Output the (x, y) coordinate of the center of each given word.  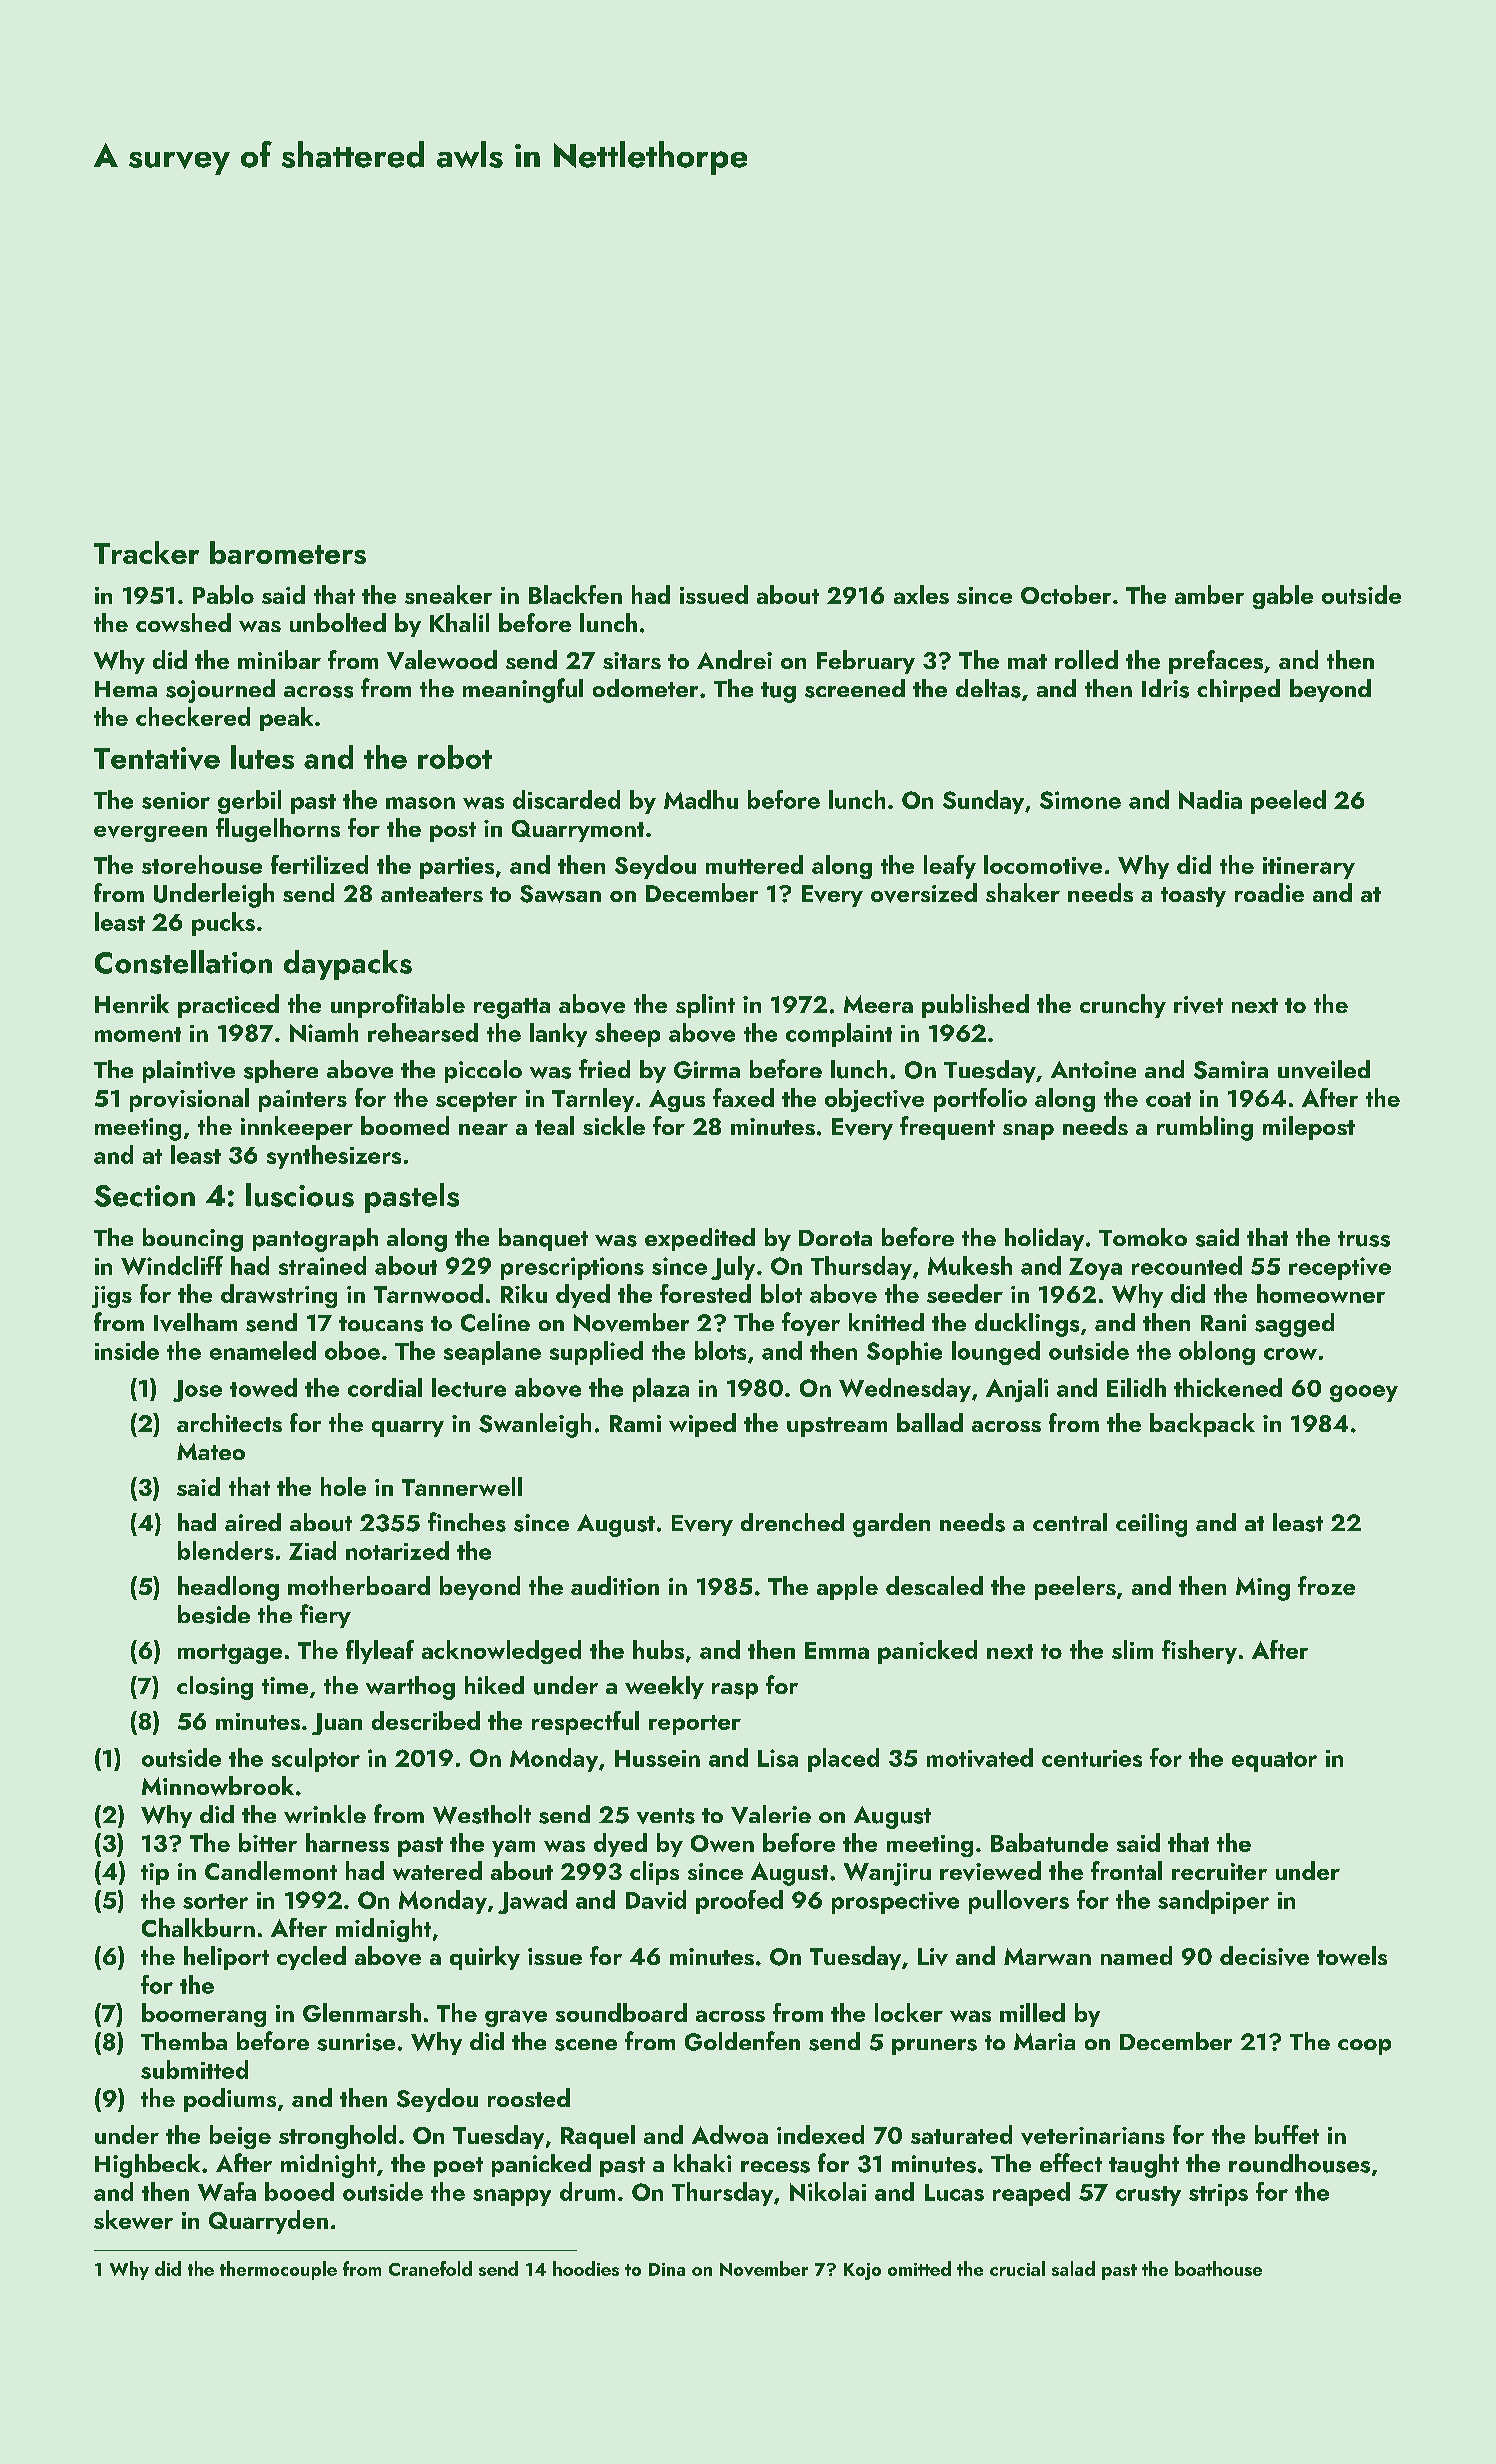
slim (1132, 1649)
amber (1209, 594)
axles (921, 594)
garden (891, 1525)
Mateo (211, 1451)
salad (1073, 2268)
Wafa (227, 2191)
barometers (288, 552)
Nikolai (828, 2191)
